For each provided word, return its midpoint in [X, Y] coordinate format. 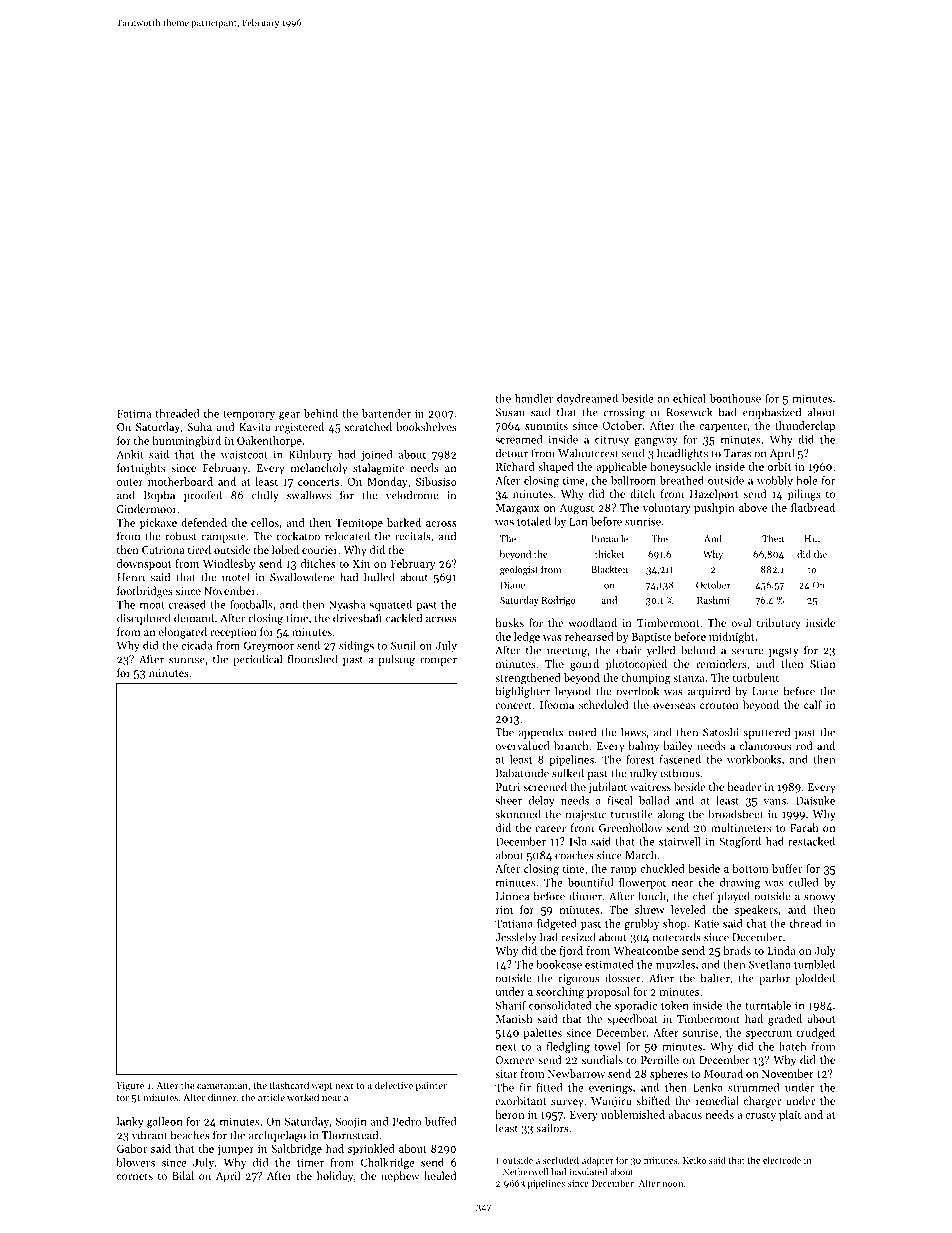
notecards [677, 937]
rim [504, 910]
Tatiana [514, 923]
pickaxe [158, 523]
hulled [379, 577]
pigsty [783, 651]
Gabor [132, 1148]
